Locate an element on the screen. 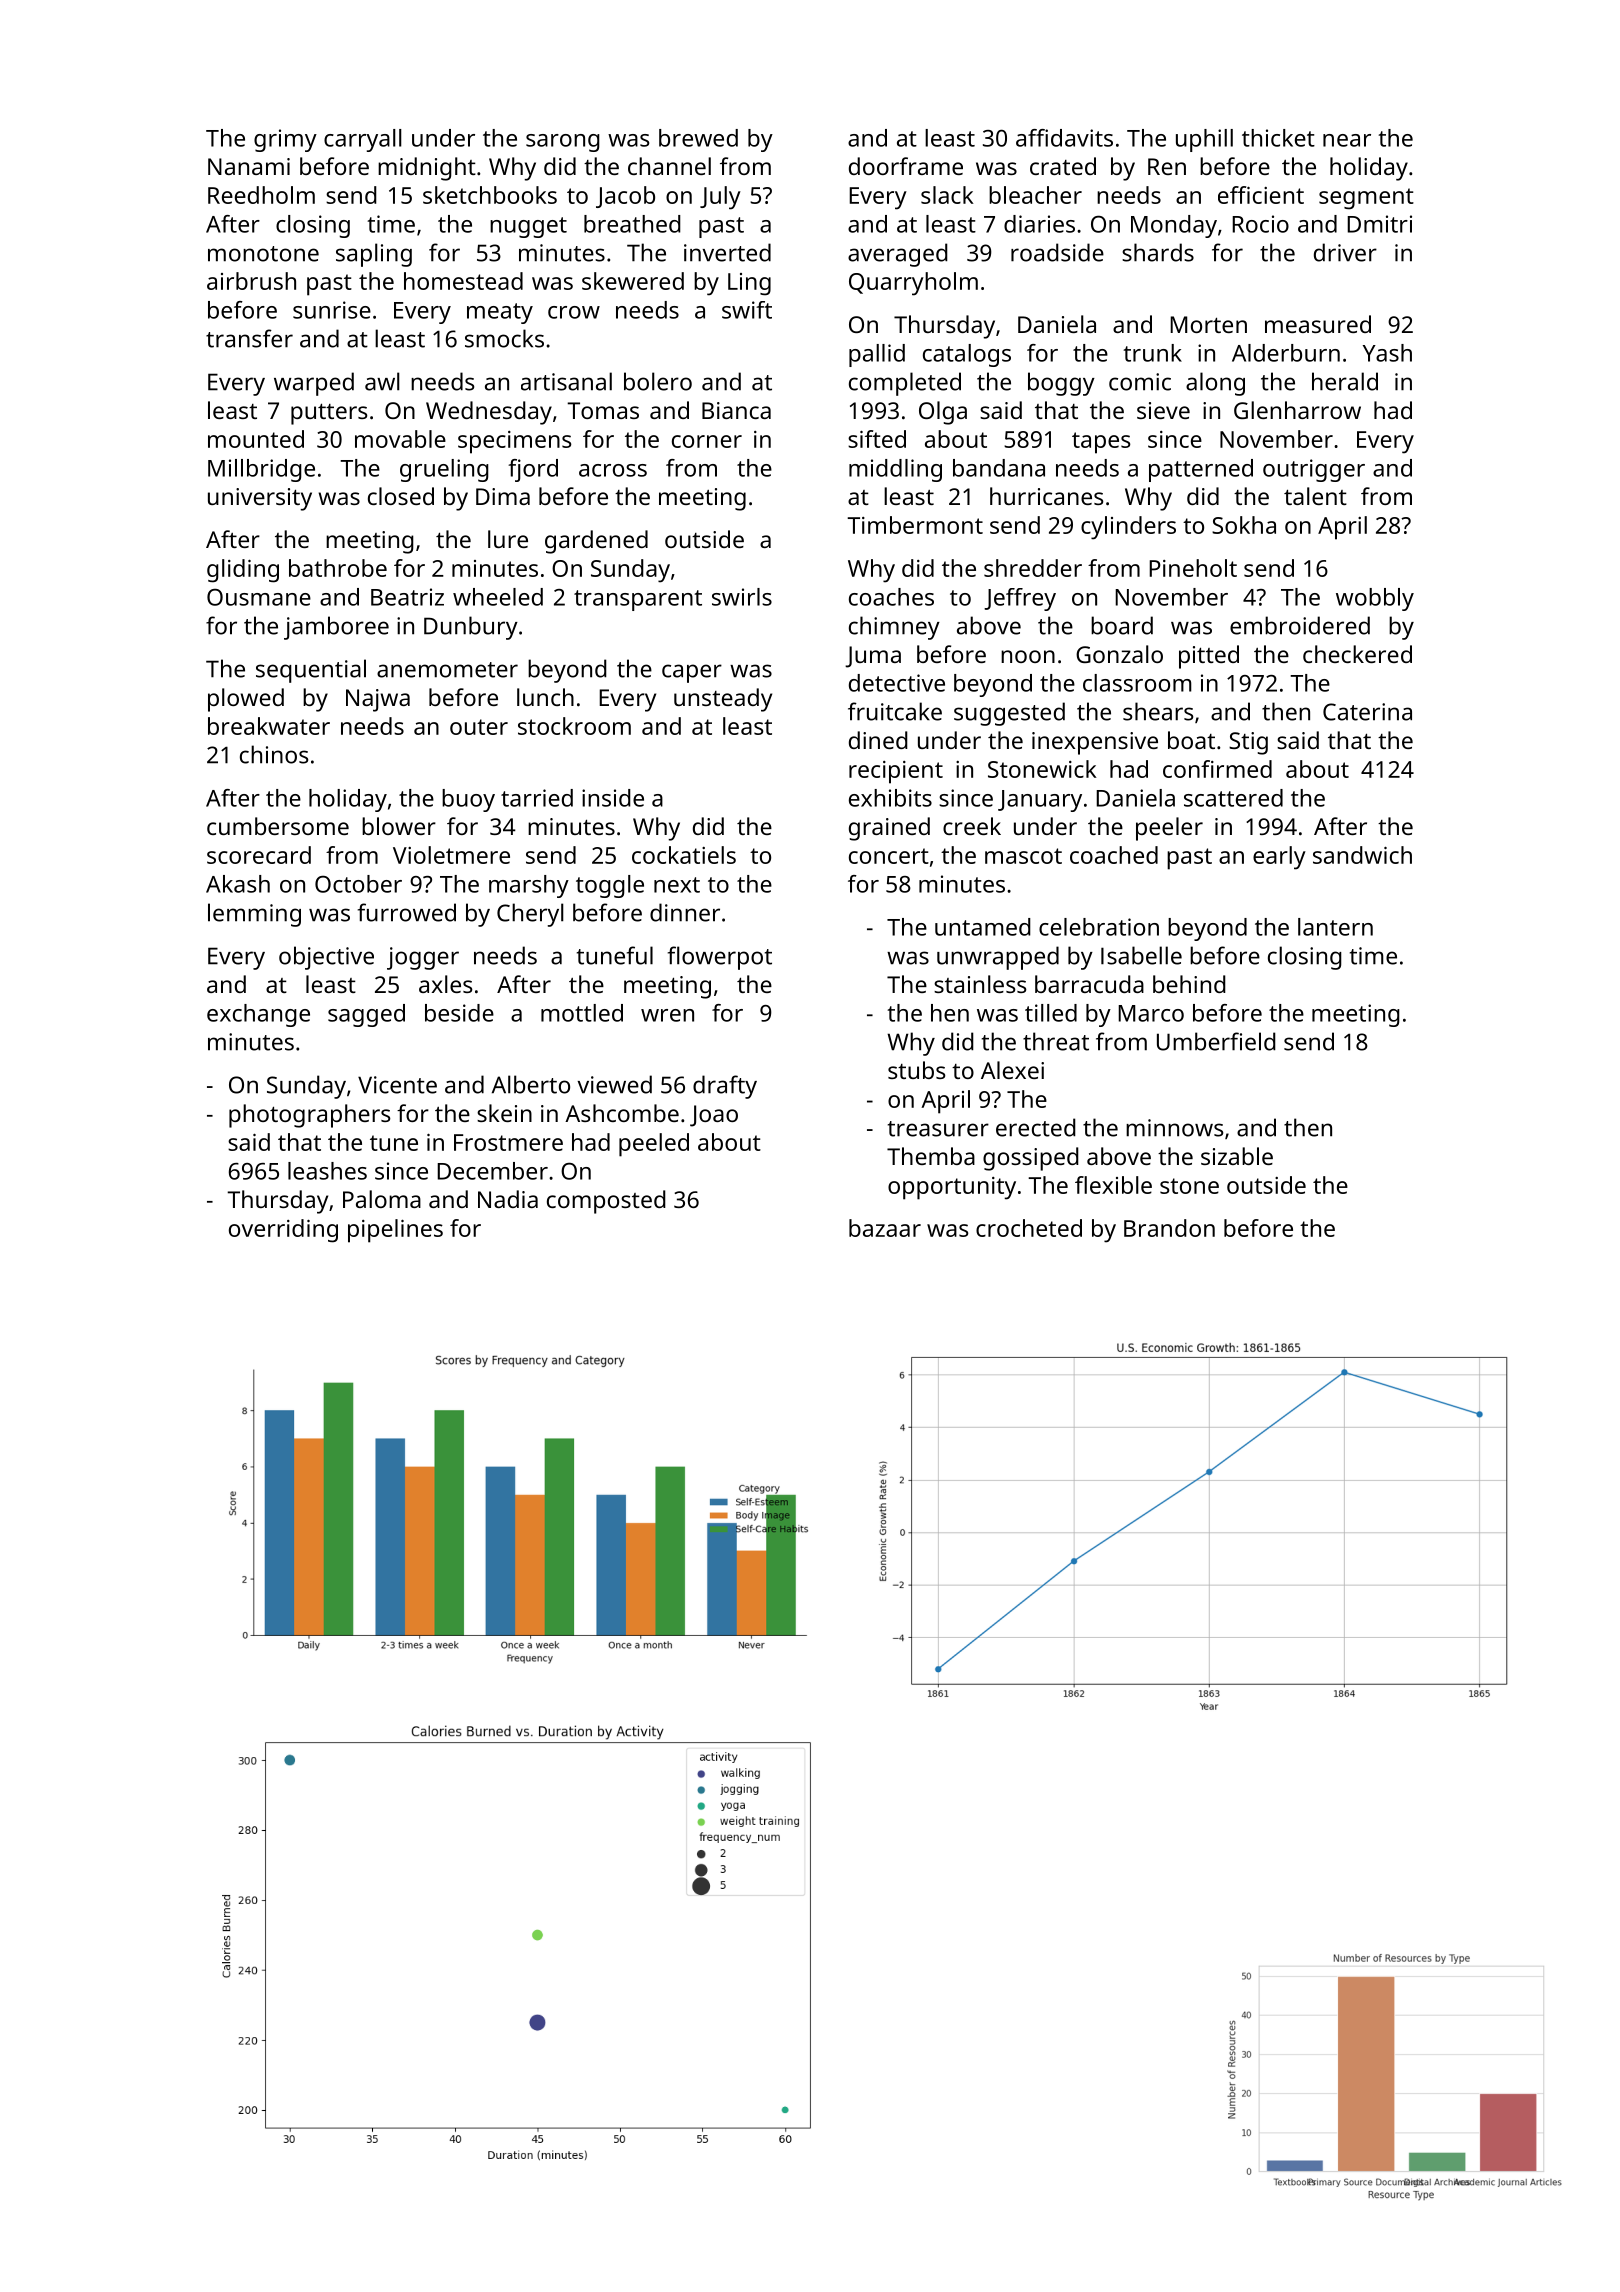  Caterina is located at coordinates (1367, 712).
